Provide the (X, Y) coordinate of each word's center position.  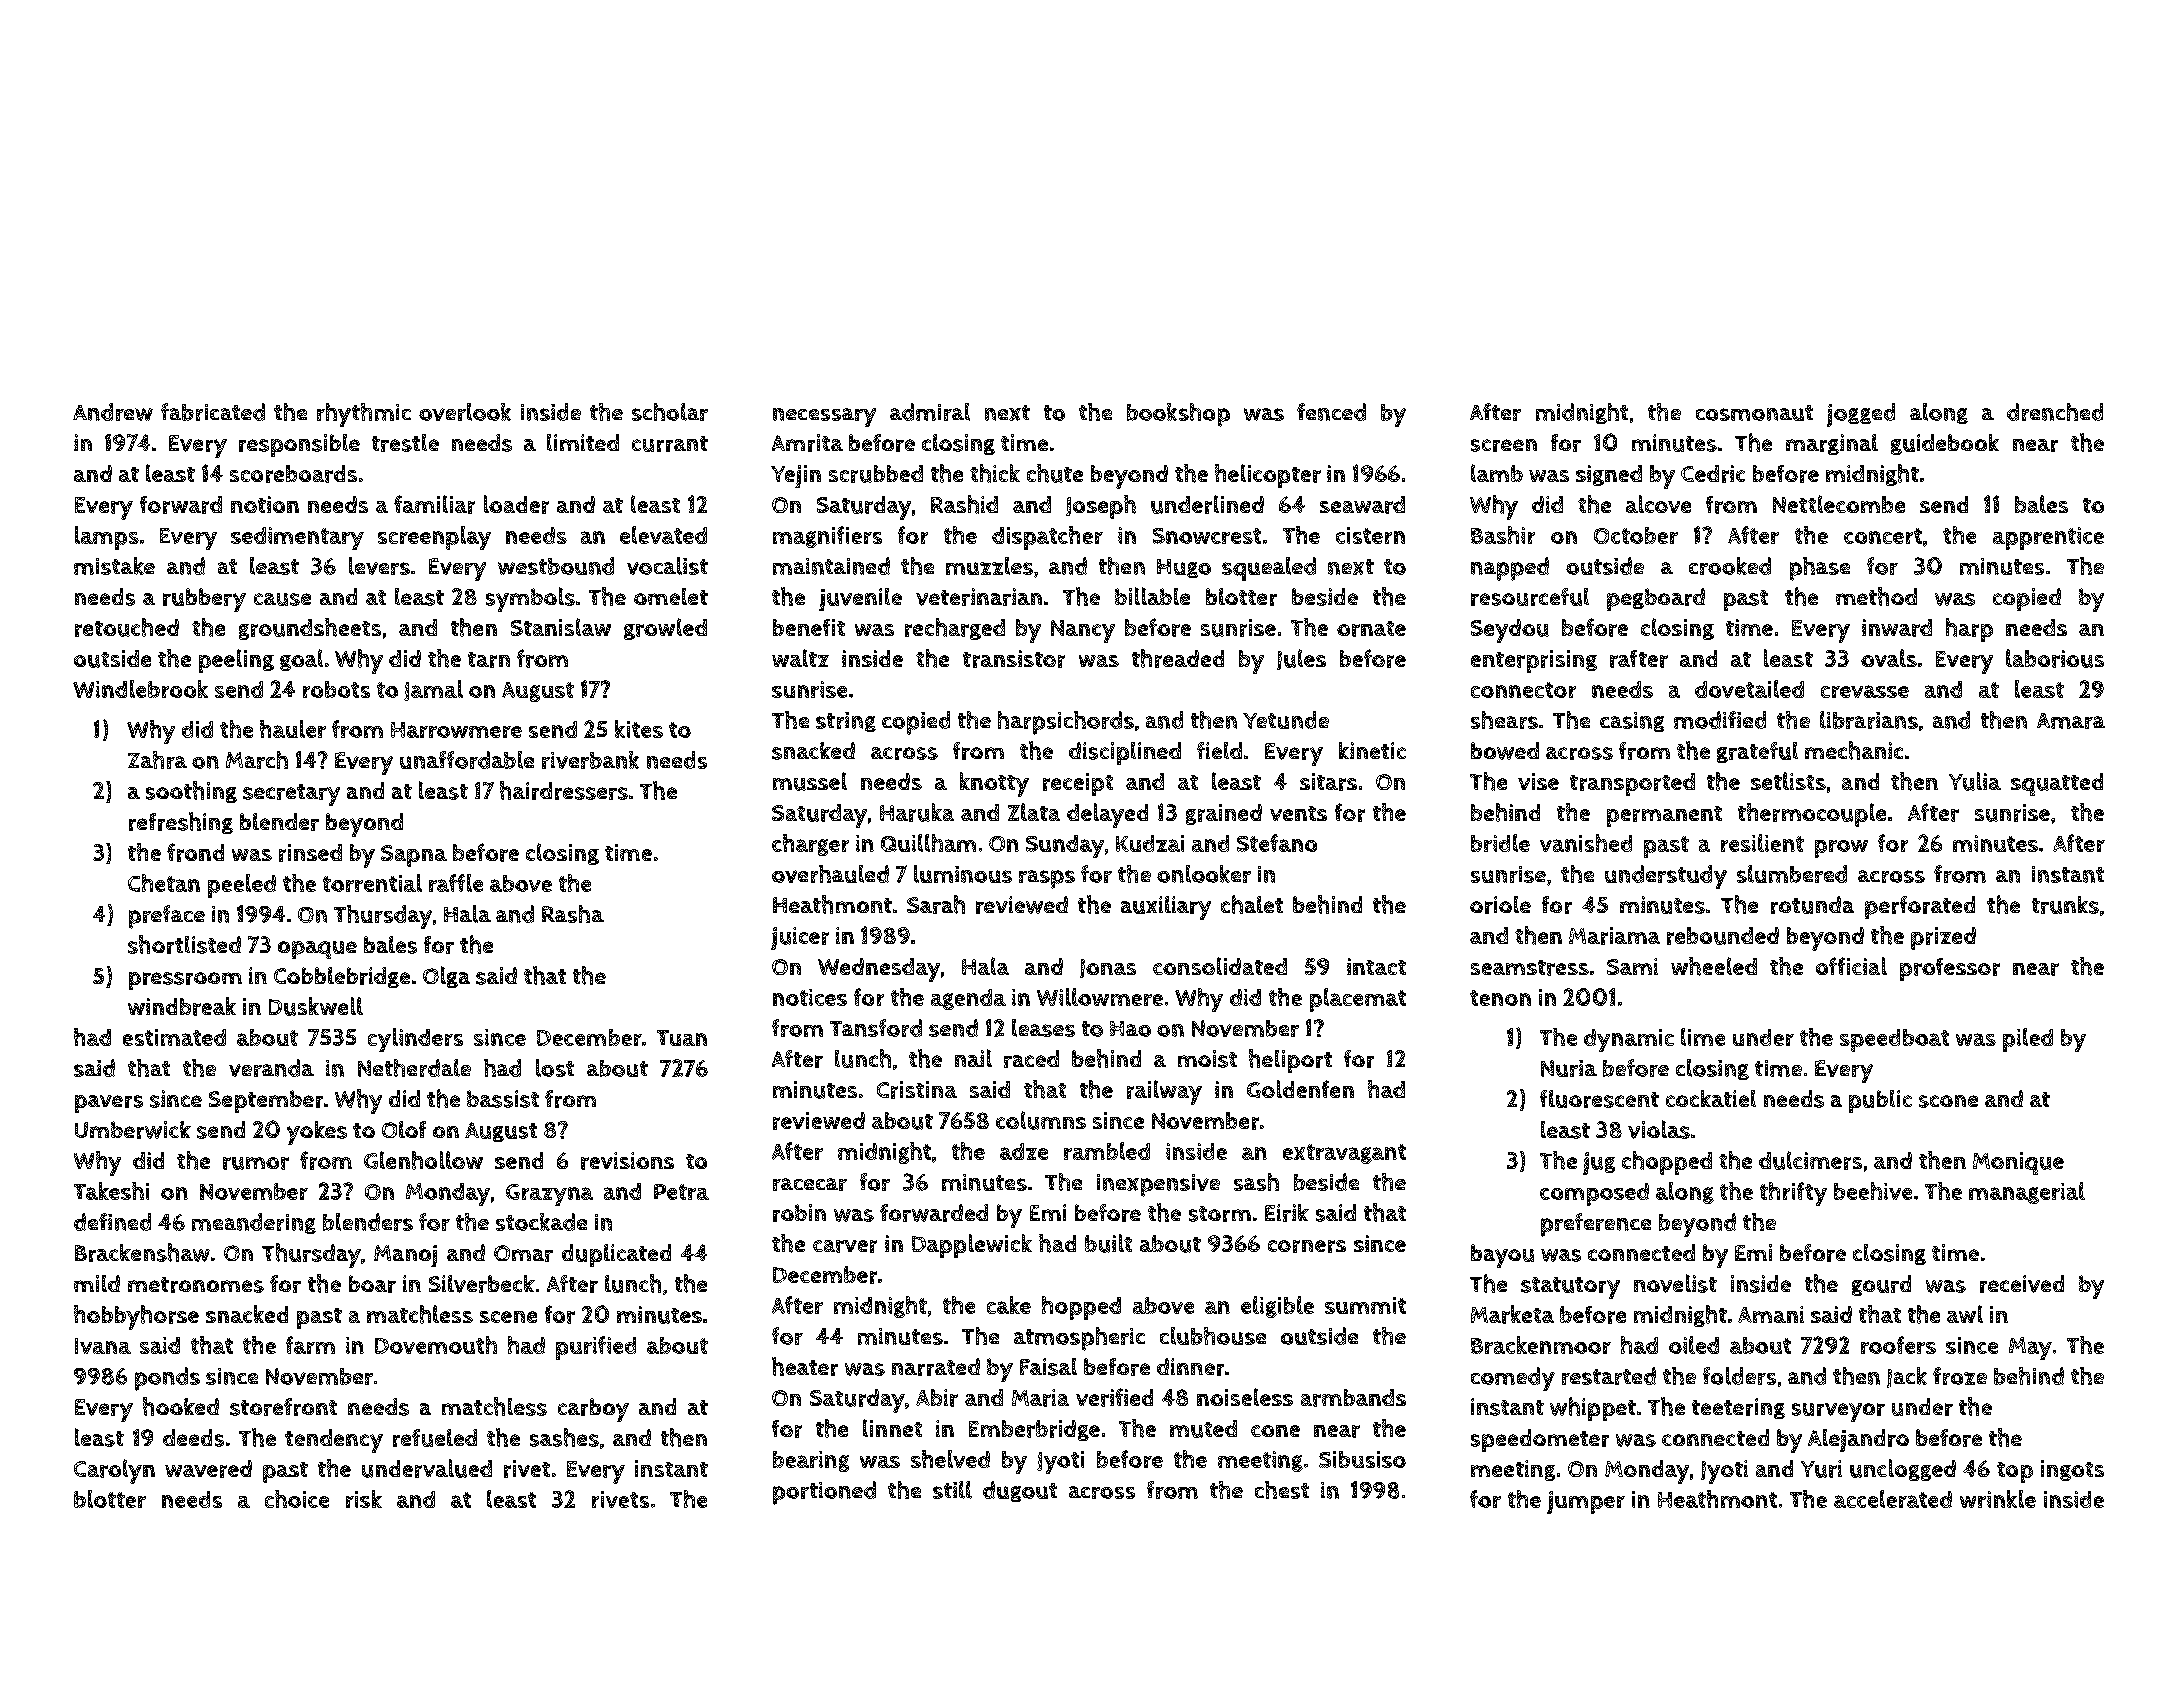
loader (516, 504)
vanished (1586, 843)
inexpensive (1158, 1185)
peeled (242, 886)
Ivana (103, 1346)
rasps (1047, 879)
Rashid (964, 504)
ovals (1889, 658)
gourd (1881, 1285)
